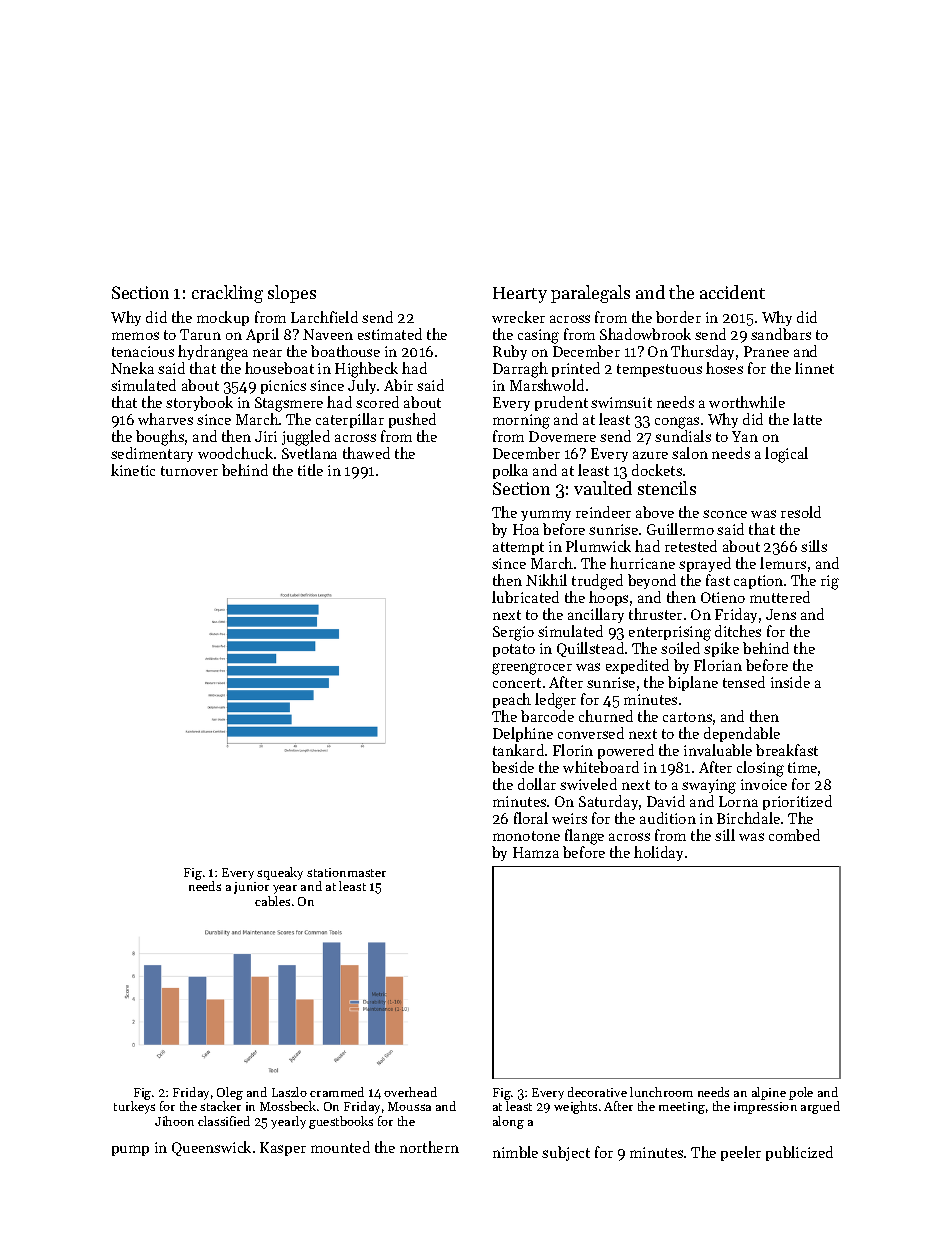 This screenshot has height=1233, width=952. What do you see at coordinates (227, 294) in the screenshot?
I see `crackling` at bounding box center [227, 294].
